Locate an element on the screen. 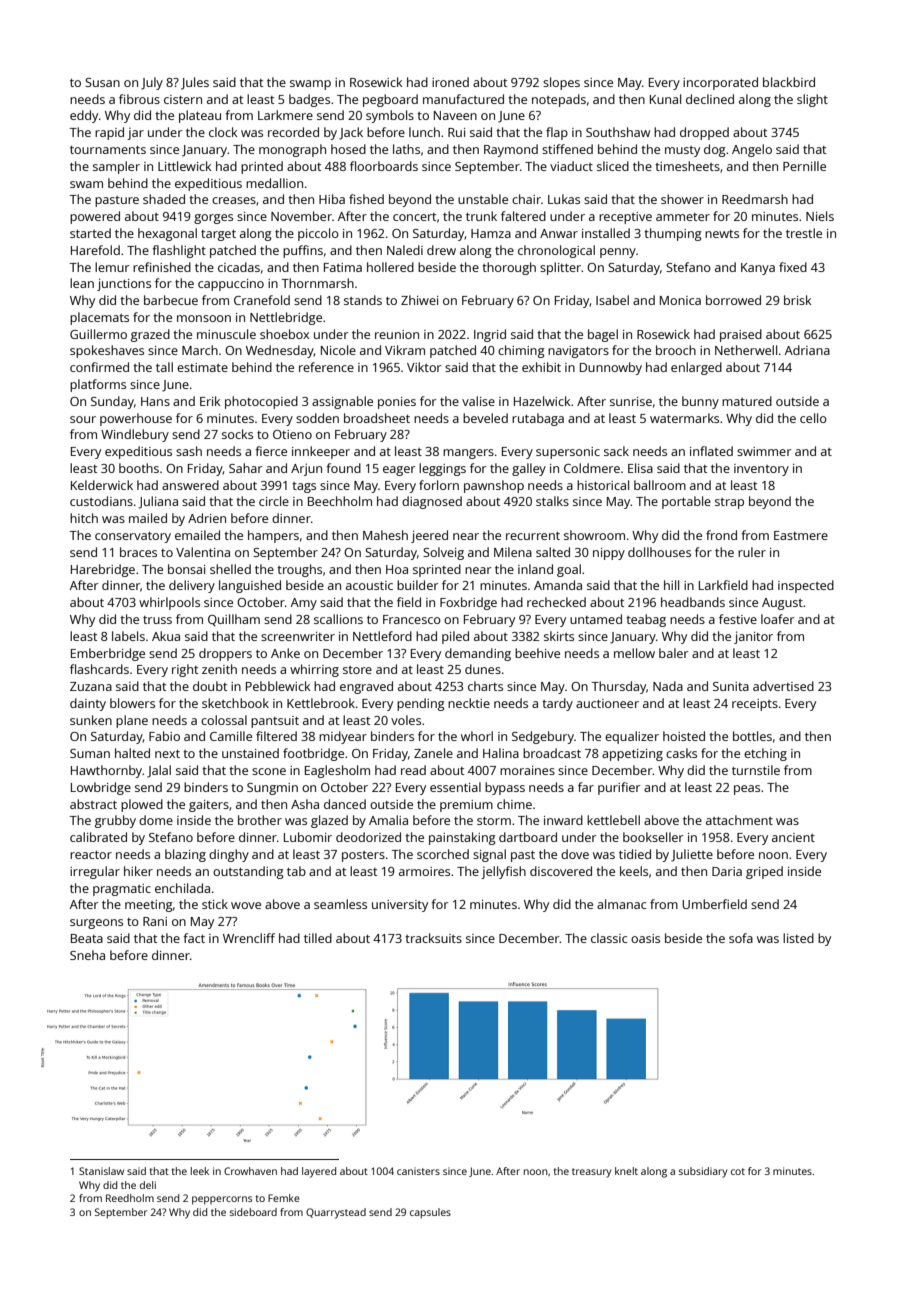 The height and width of the screenshot is (1316, 908). incorporated is located at coordinates (720, 83).
